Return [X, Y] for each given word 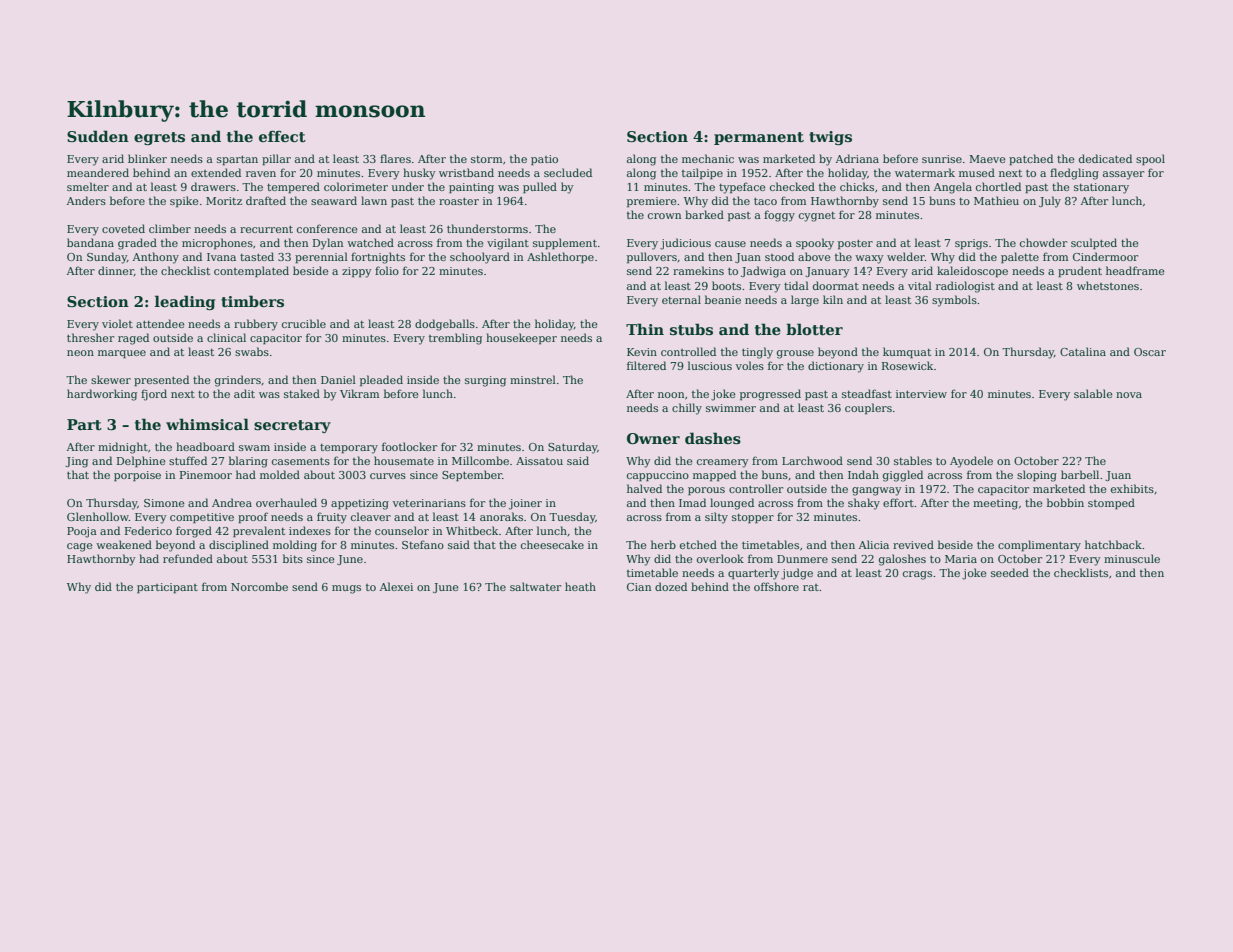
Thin [645, 329]
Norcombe [259, 586]
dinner [116, 270]
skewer [111, 379]
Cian [639, 587]
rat [811, 587]
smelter [88, 186]
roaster [459, 201]
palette [1020, 258]
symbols [954, 301]
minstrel [533, 379]
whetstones [1108, 285]
